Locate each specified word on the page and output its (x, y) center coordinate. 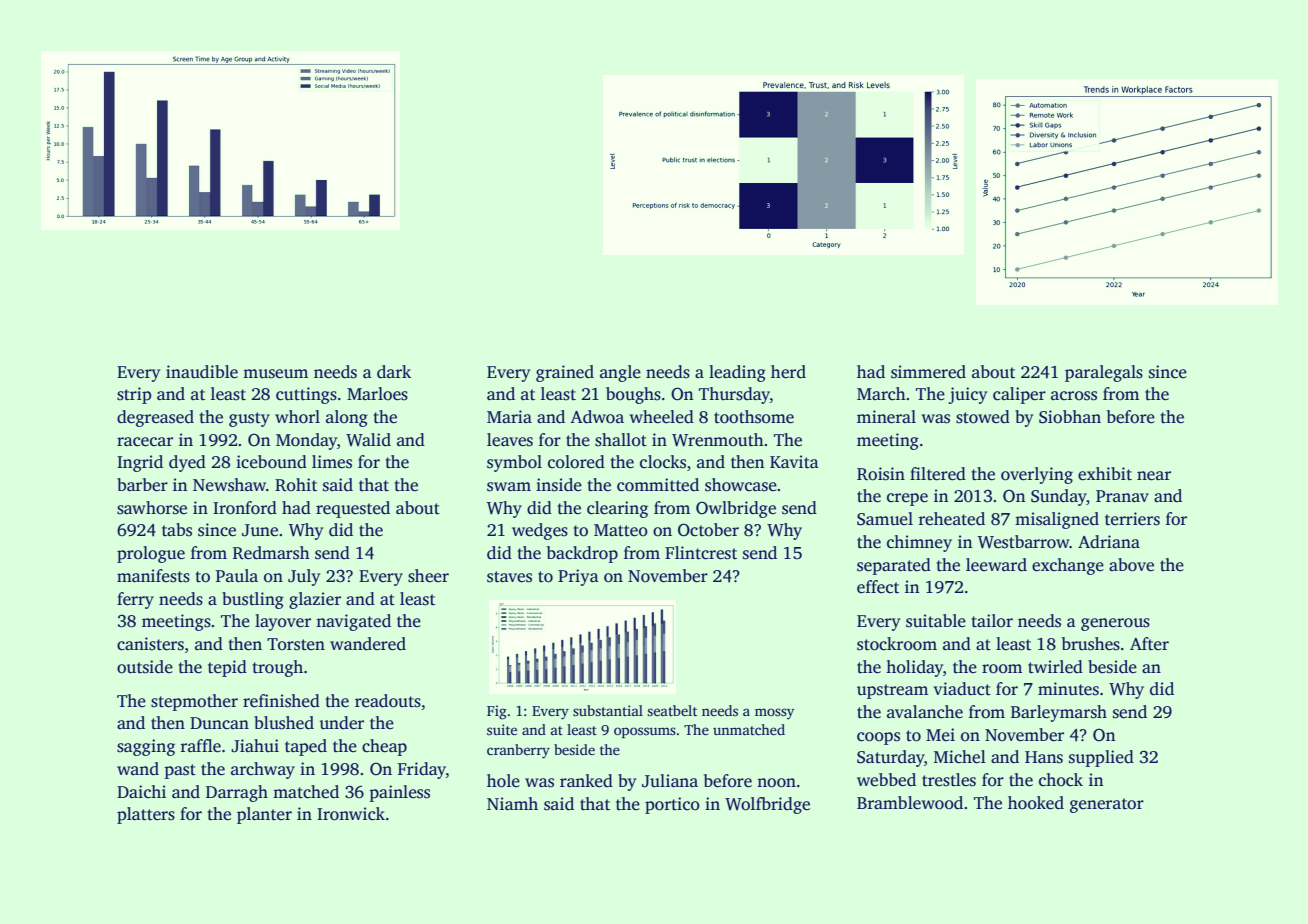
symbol (514, 463)
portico (672, 805)
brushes (1091, 644)
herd (788, 372)
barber (142, 485)
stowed (983, 417)
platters (146, 815)
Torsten (296, 644)
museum (275, 374)
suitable (936, 621)
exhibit (1105, 474)
